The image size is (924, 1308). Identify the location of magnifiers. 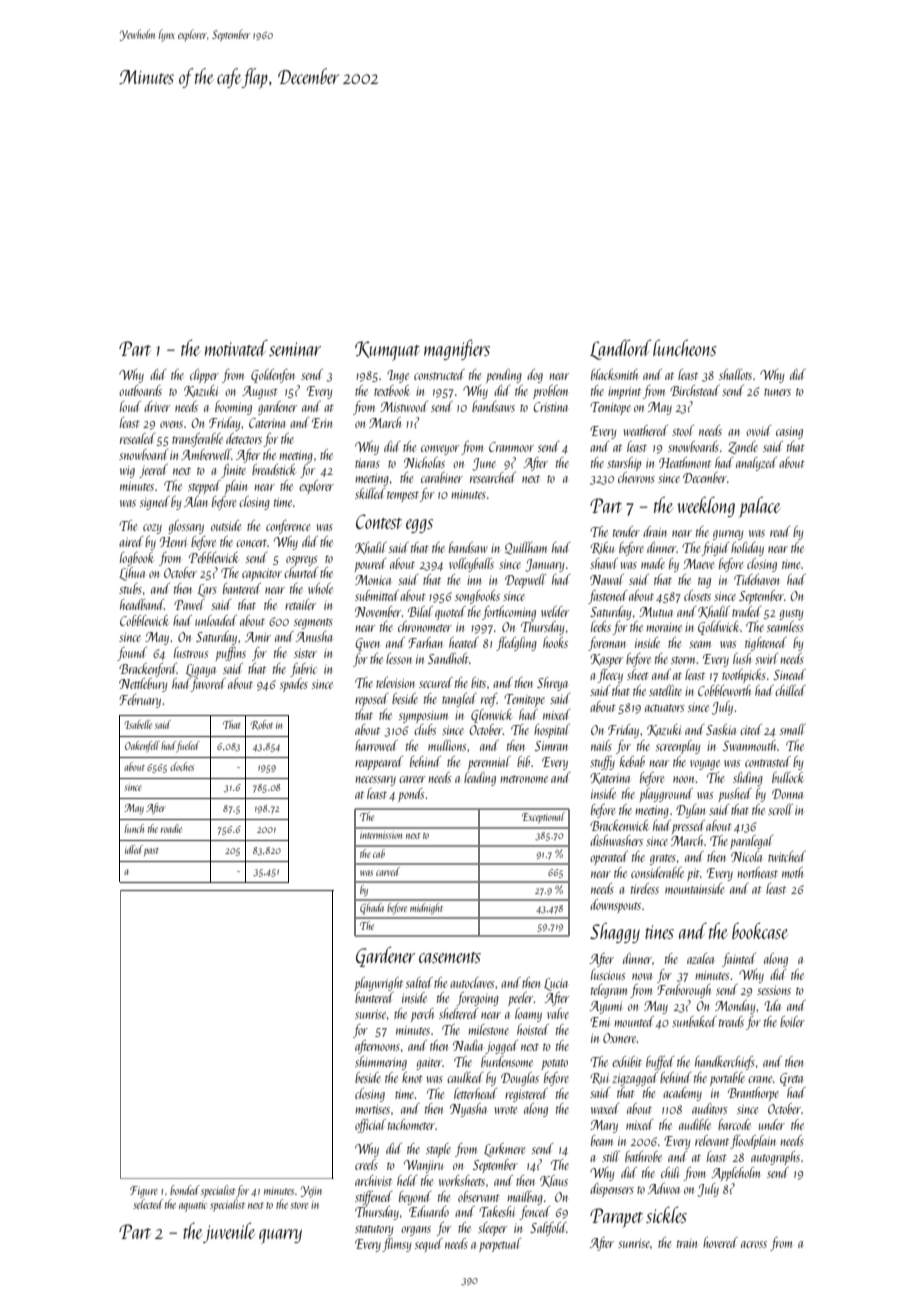
(457, 349).
